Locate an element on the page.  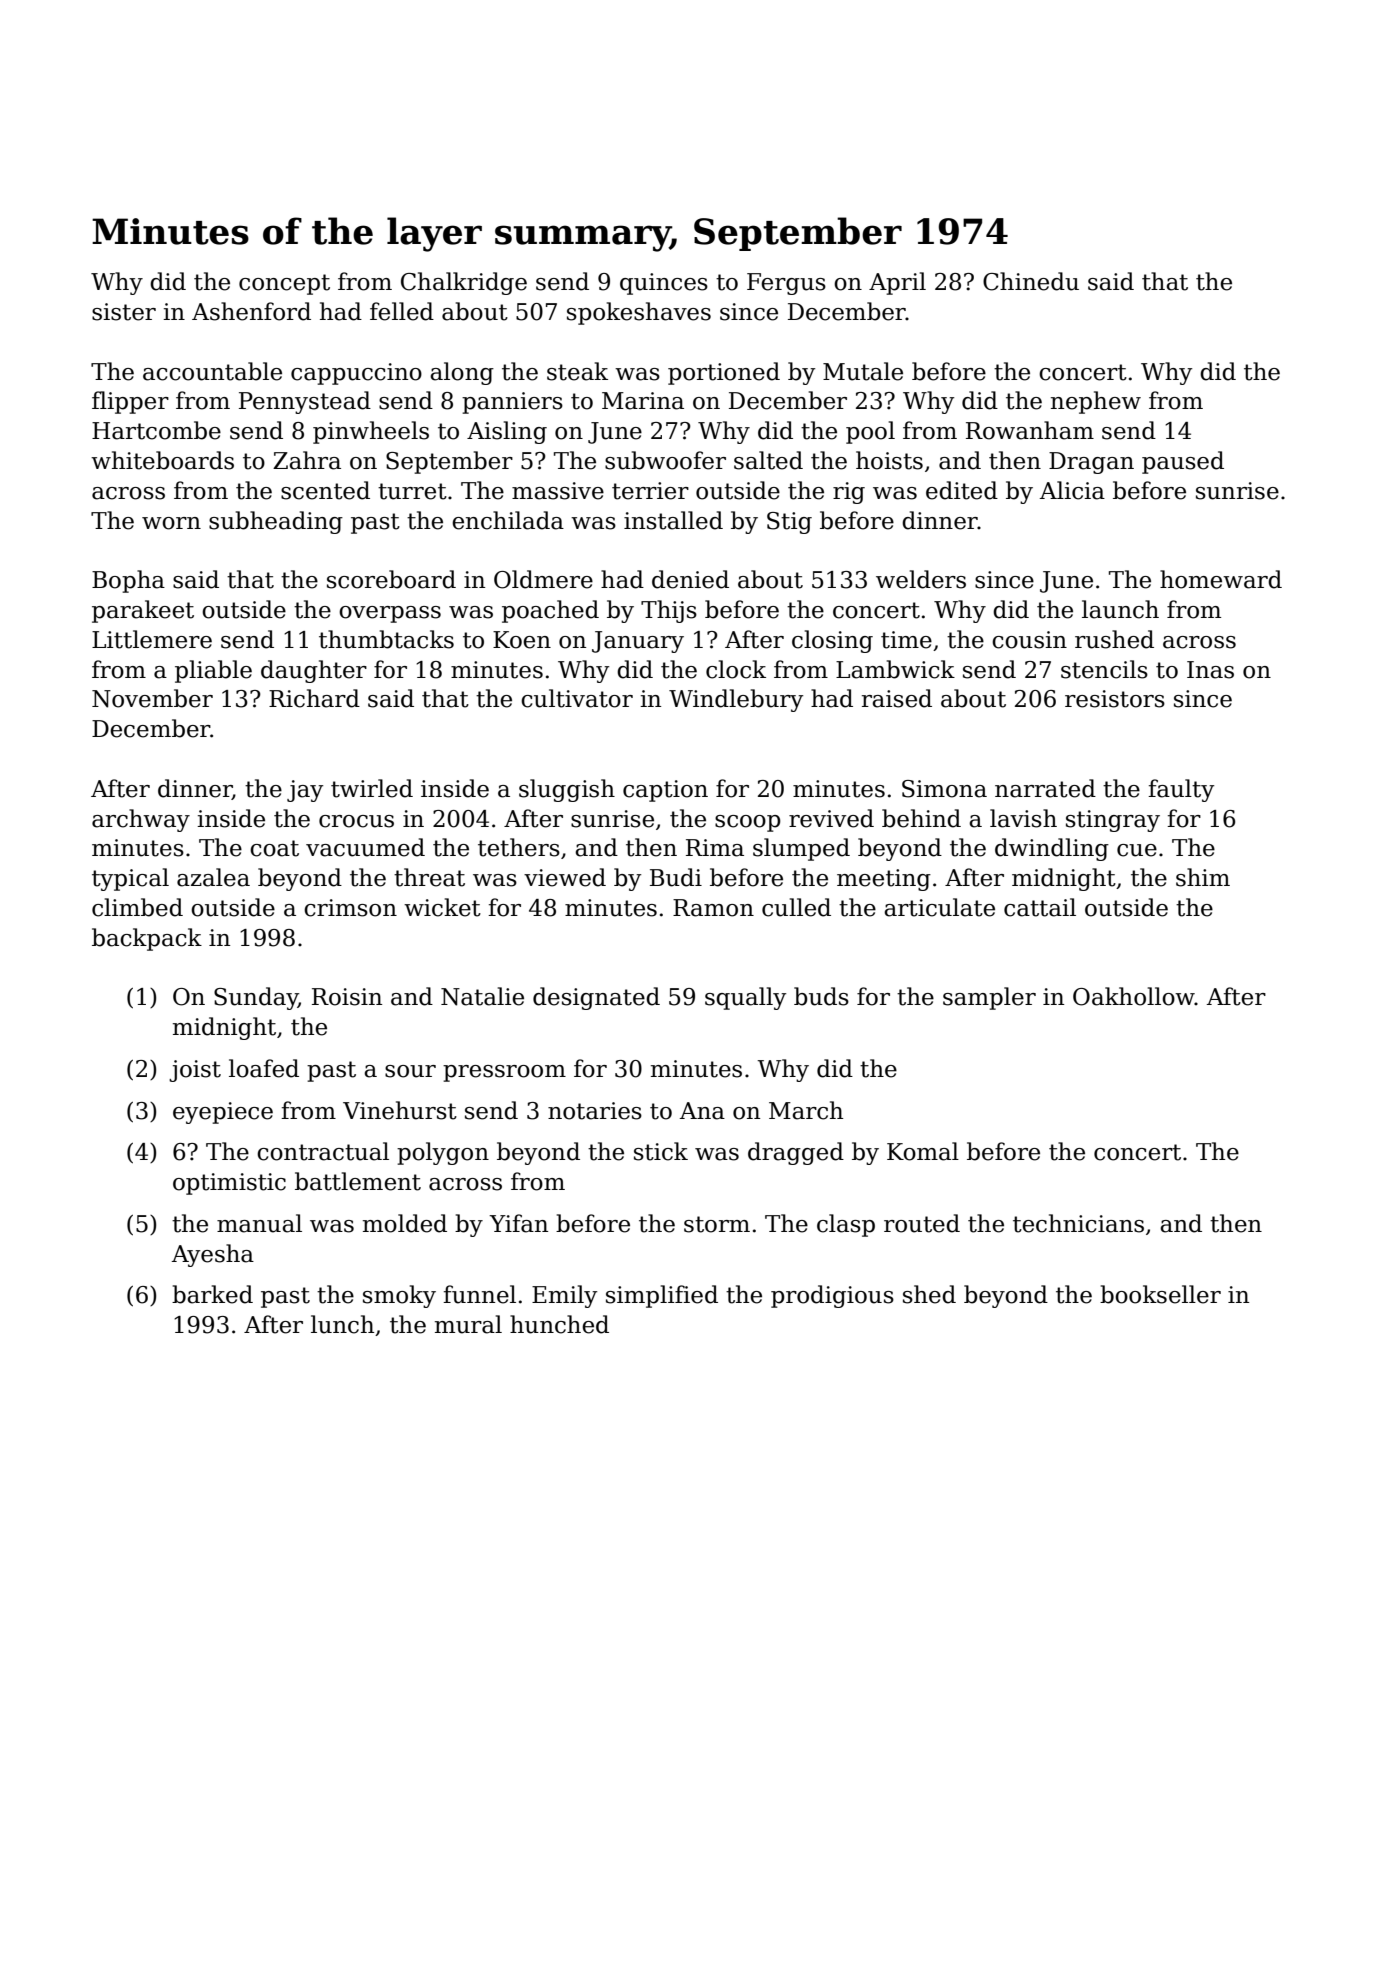
dwindling is located at coordinates (1052, 849).
